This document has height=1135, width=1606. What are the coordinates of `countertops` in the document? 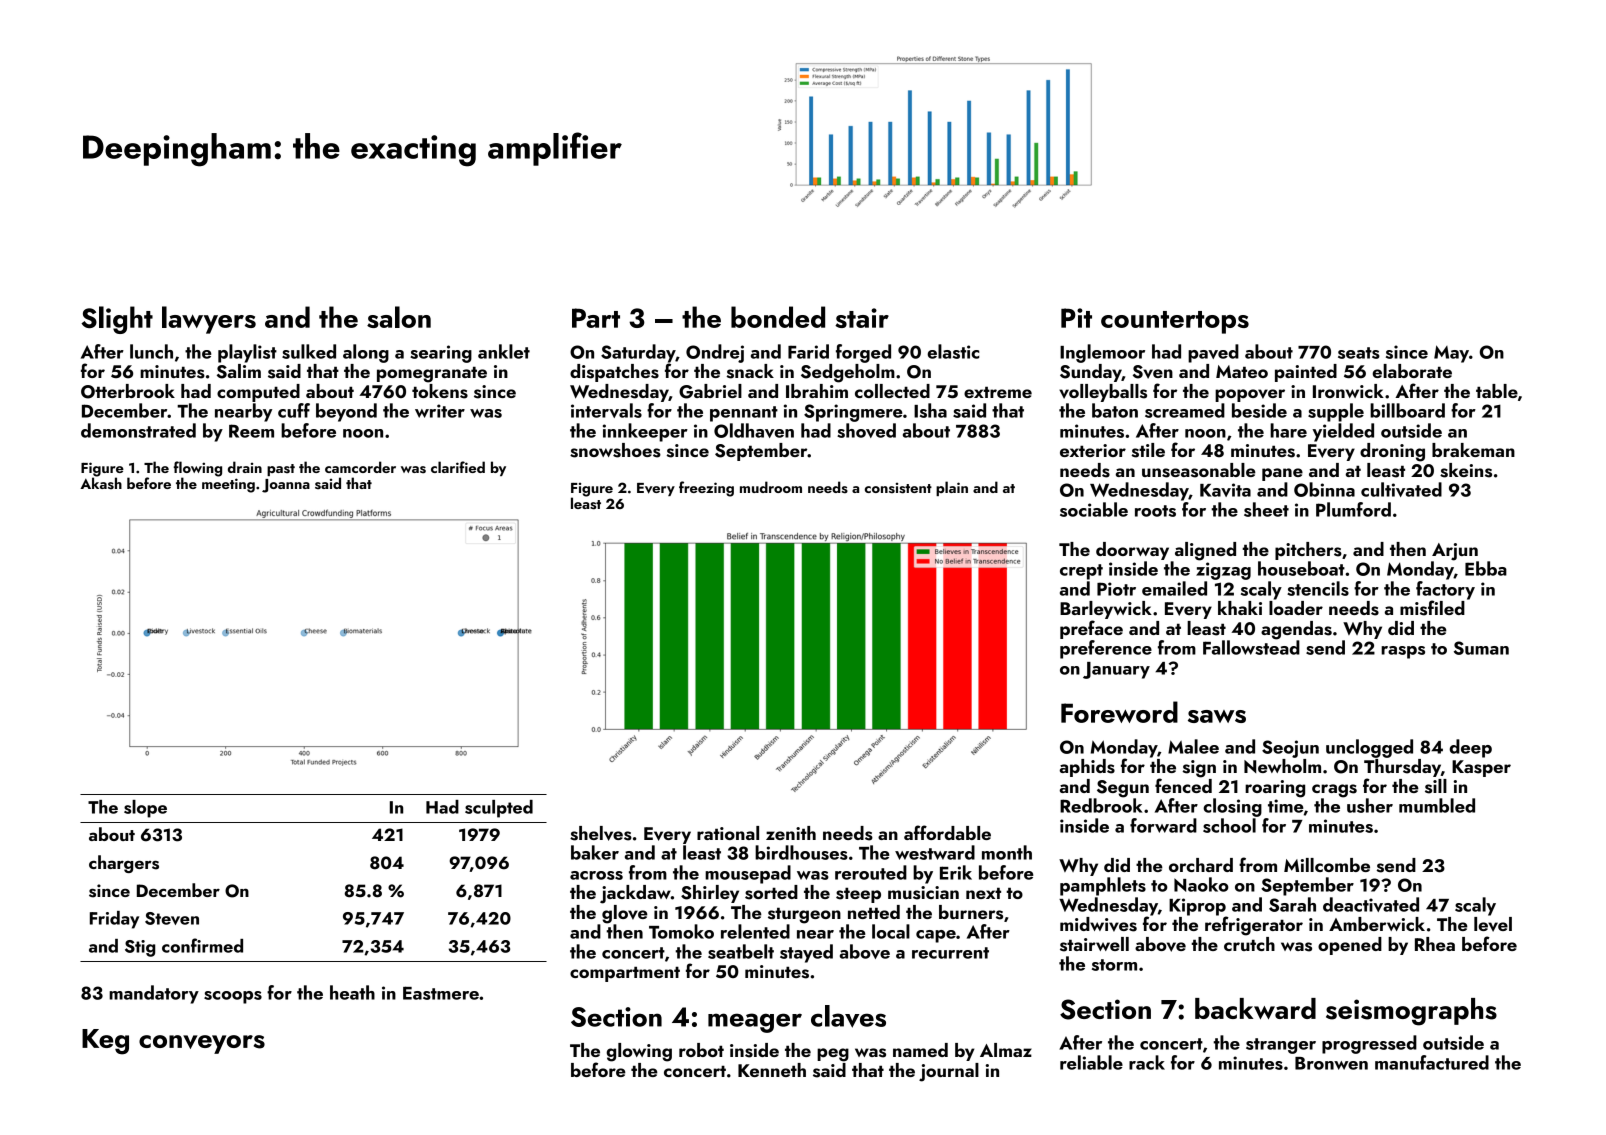 It's located at (1175, 322).
